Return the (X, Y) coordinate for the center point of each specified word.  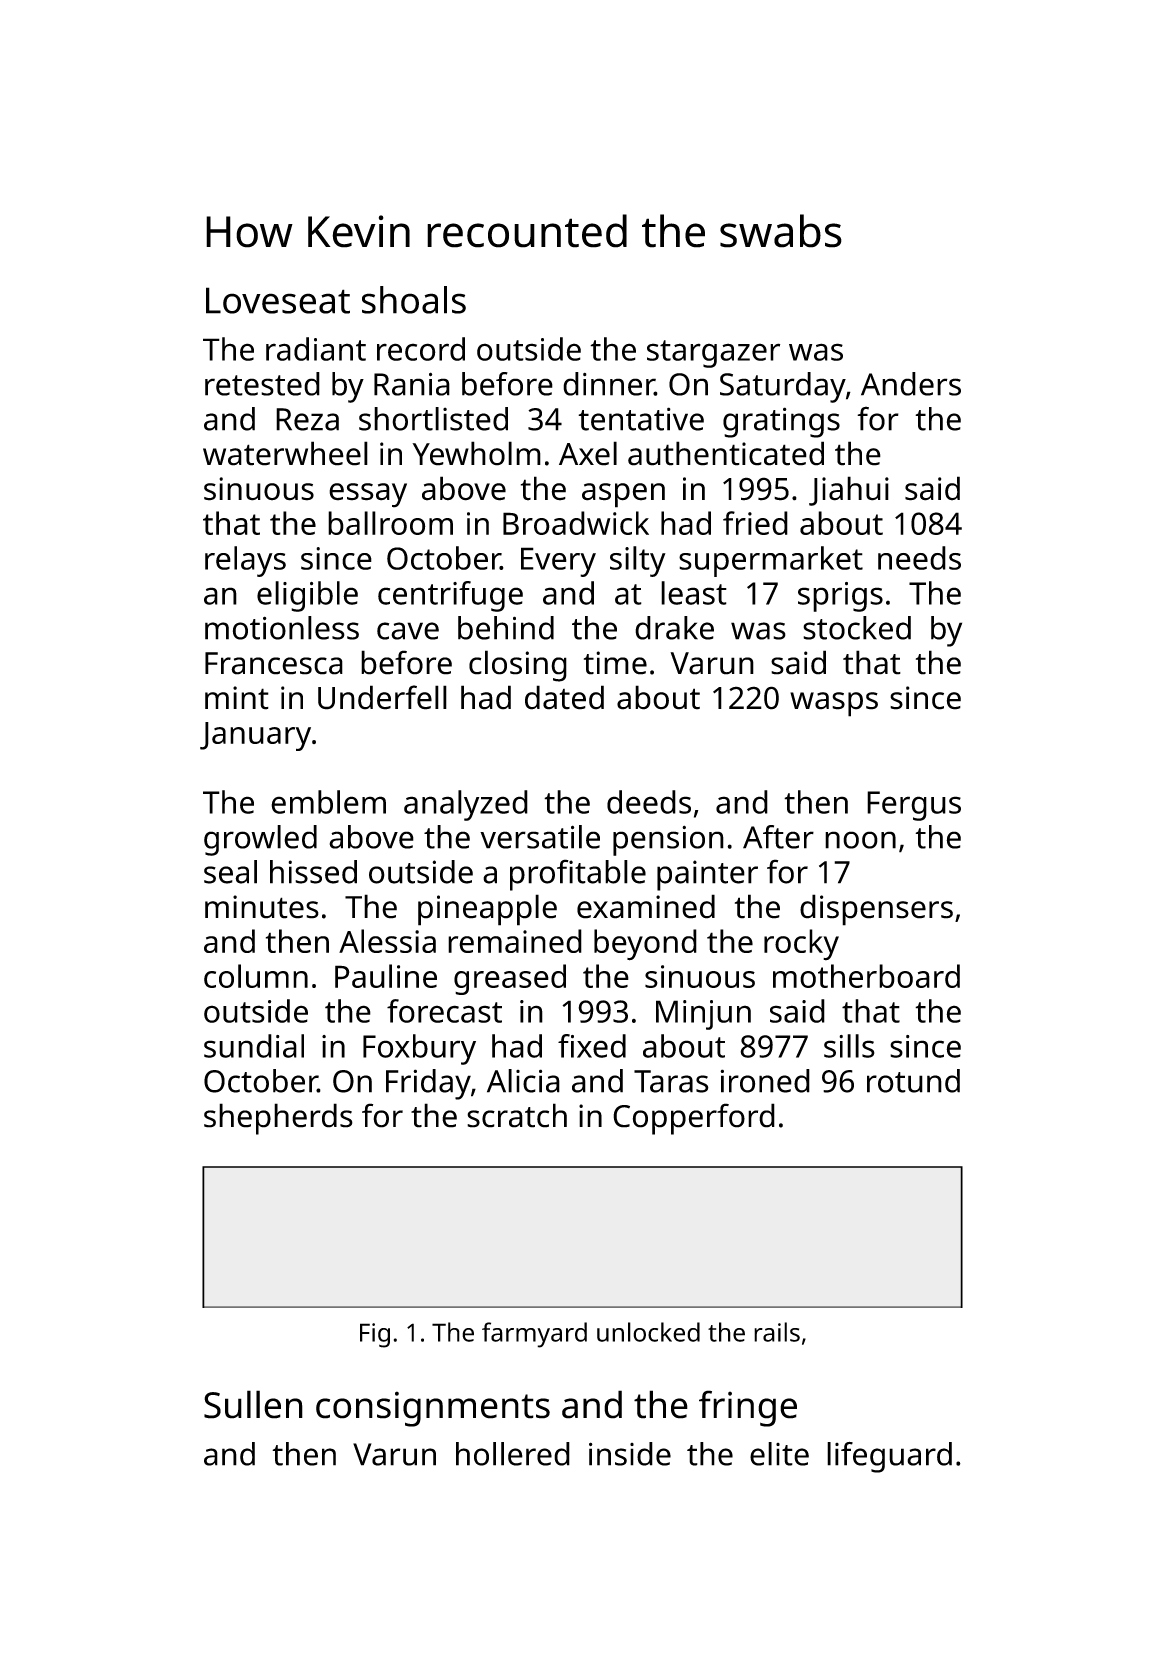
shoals (414, 300)
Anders (911, 384)
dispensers (876, 910)
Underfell (382, 697)
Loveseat (278, 300)
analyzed (466, 805)
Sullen (253, 1404)
